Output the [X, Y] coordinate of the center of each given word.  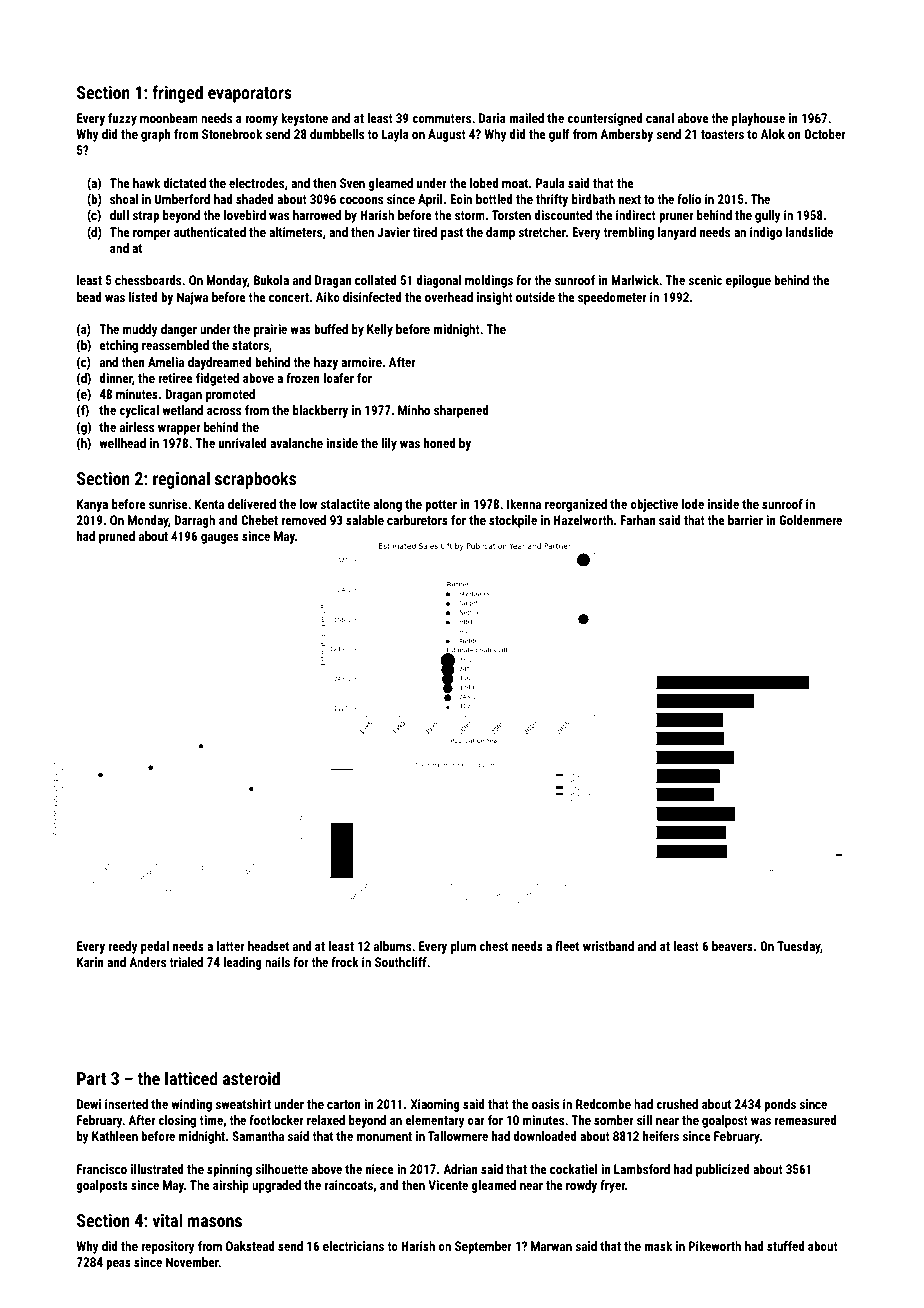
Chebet [259, 520]
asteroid [251, 1078]
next [630, 199]
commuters [441, 118]
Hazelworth [583, 520]
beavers [732, 946]
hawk [146, 183]
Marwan [551, 1246]
